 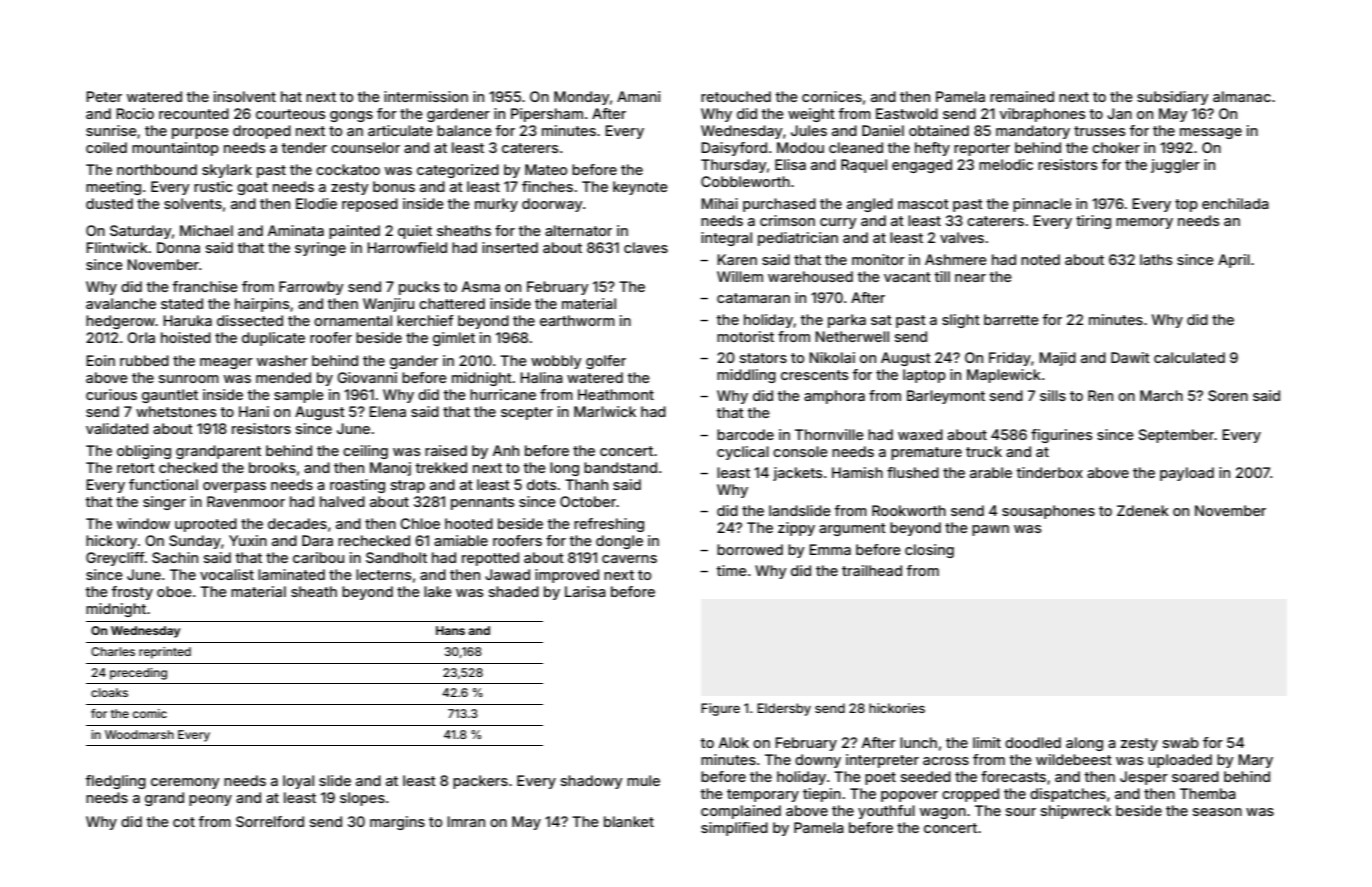 What do you see at coordinates (832, 96) in the document?
I see `cornices` at bounding box center [832, 96].
